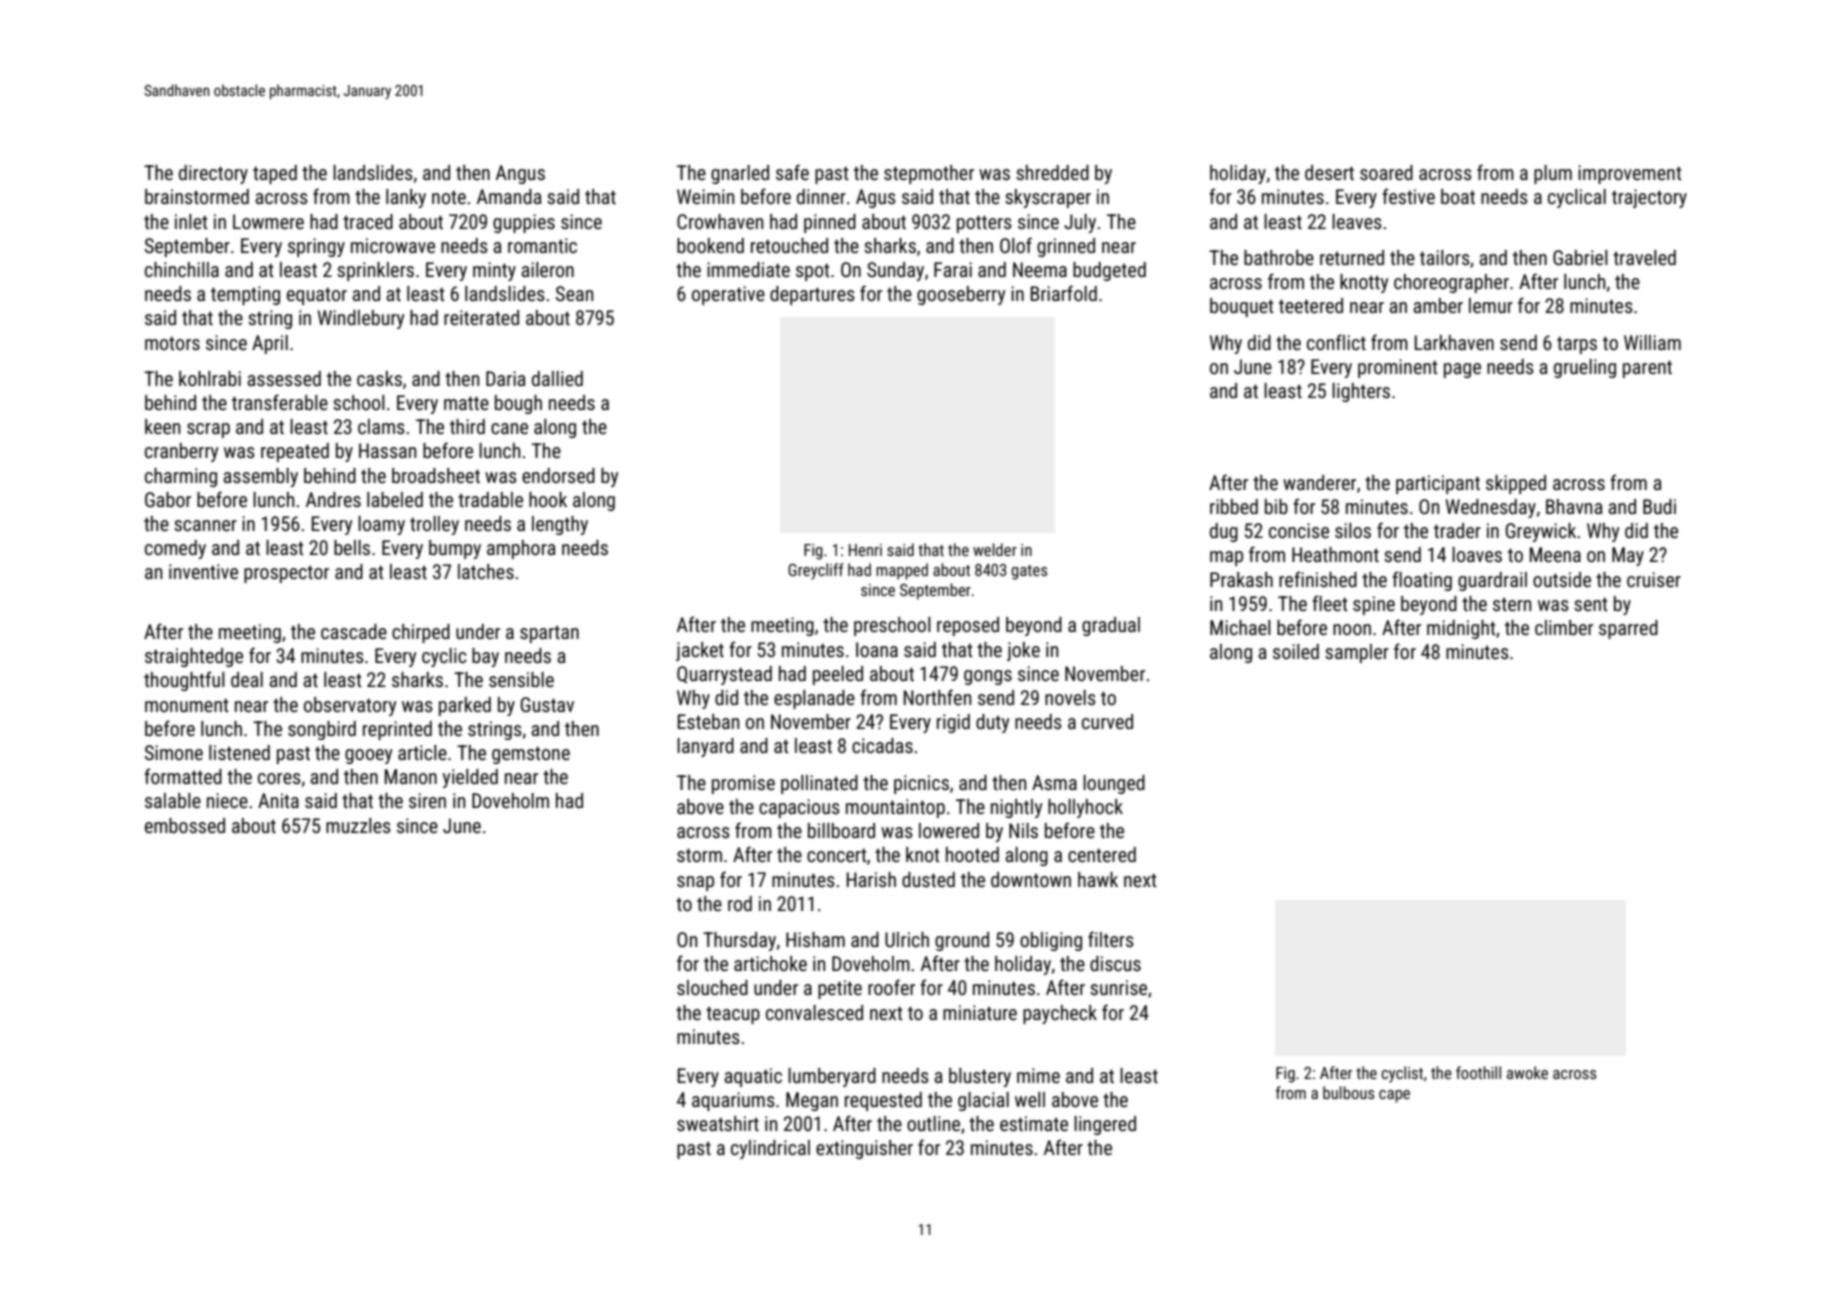 The image size is (1836, 1298). I want to click on jacket, so click(700, 651).
